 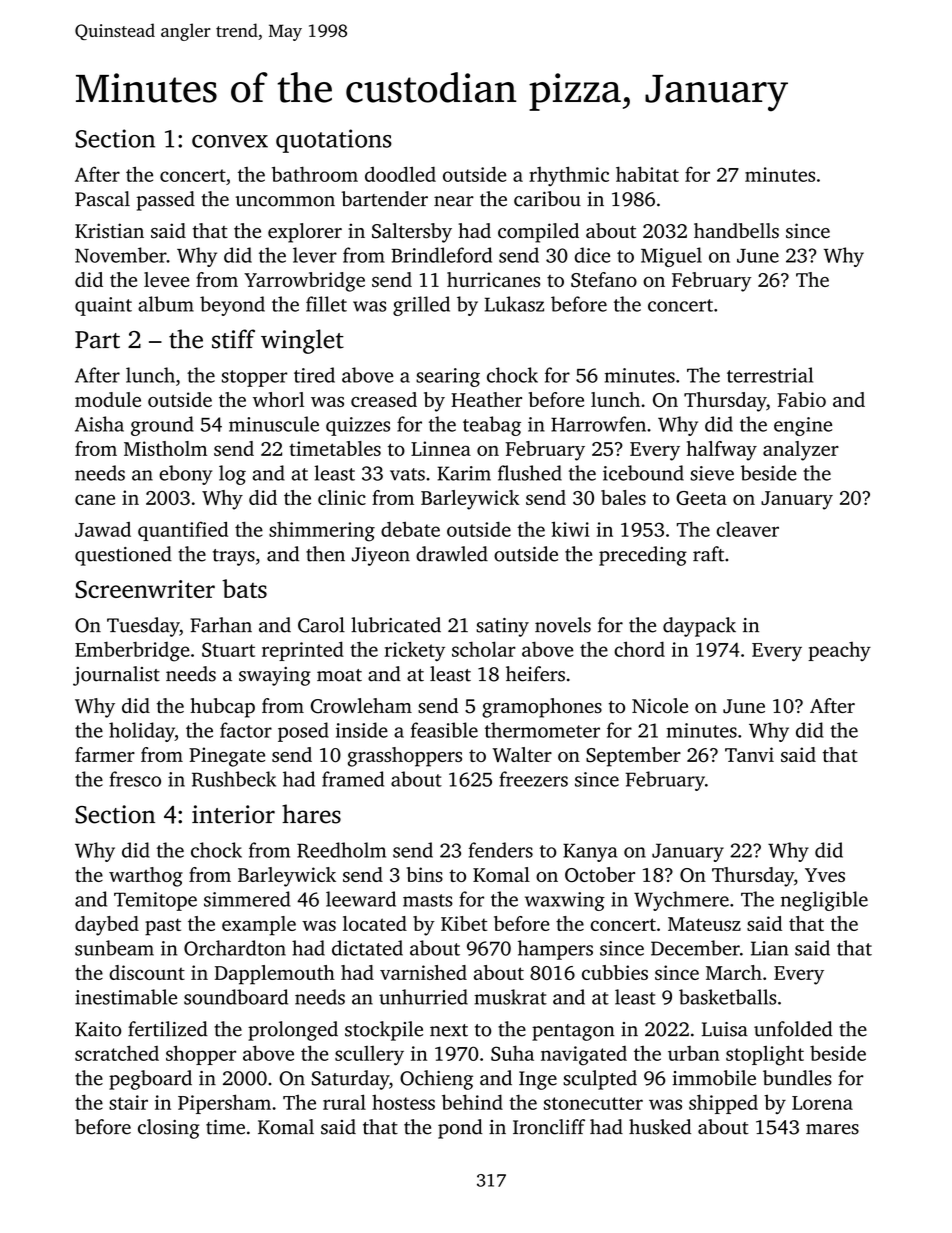 What do you see at coordinates (169, 1129) in the screenshot?
I see `closing` at bounding box center [169, 1129].
